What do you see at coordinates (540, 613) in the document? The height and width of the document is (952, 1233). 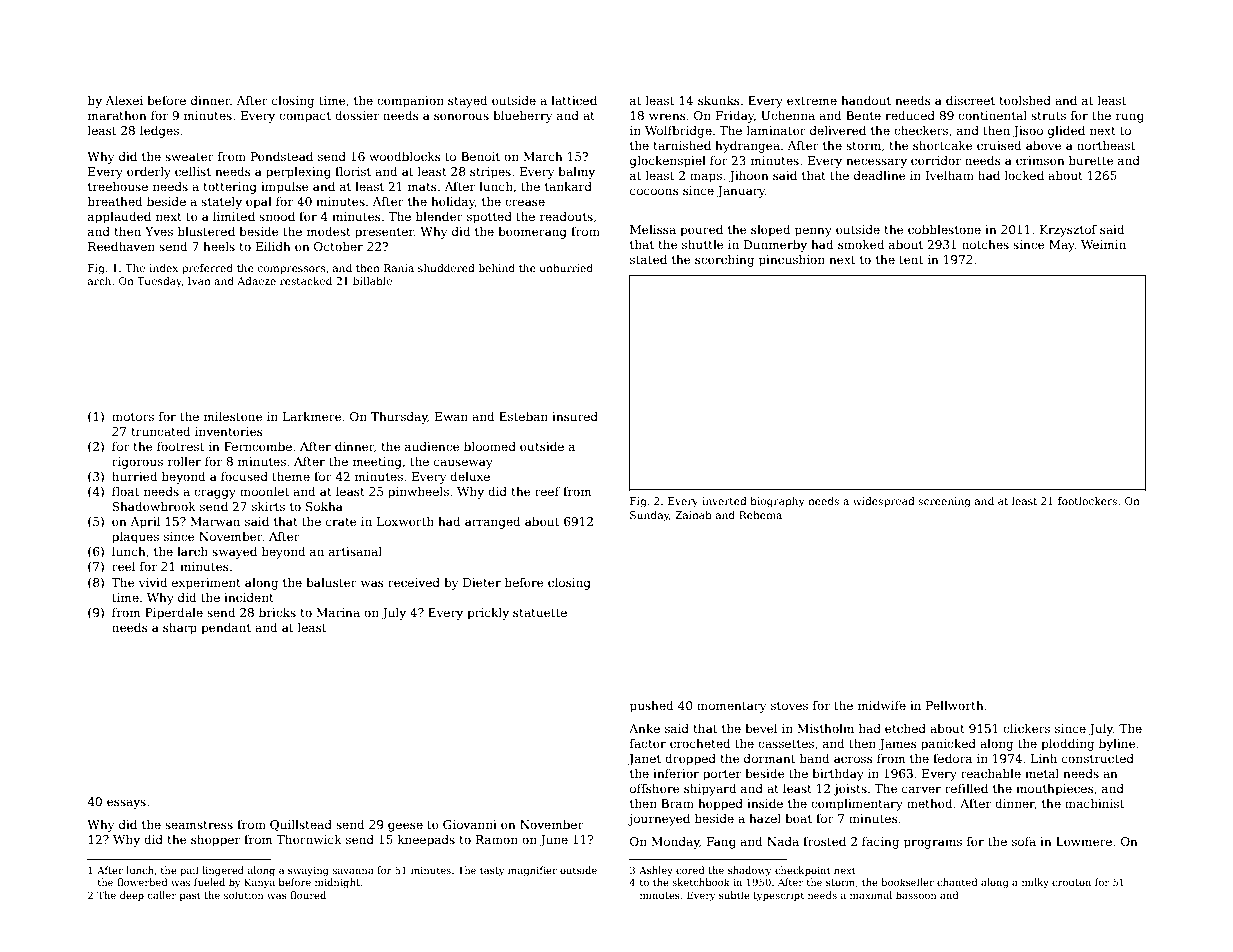 I see `statuette` at bounding box center [540, 613].
